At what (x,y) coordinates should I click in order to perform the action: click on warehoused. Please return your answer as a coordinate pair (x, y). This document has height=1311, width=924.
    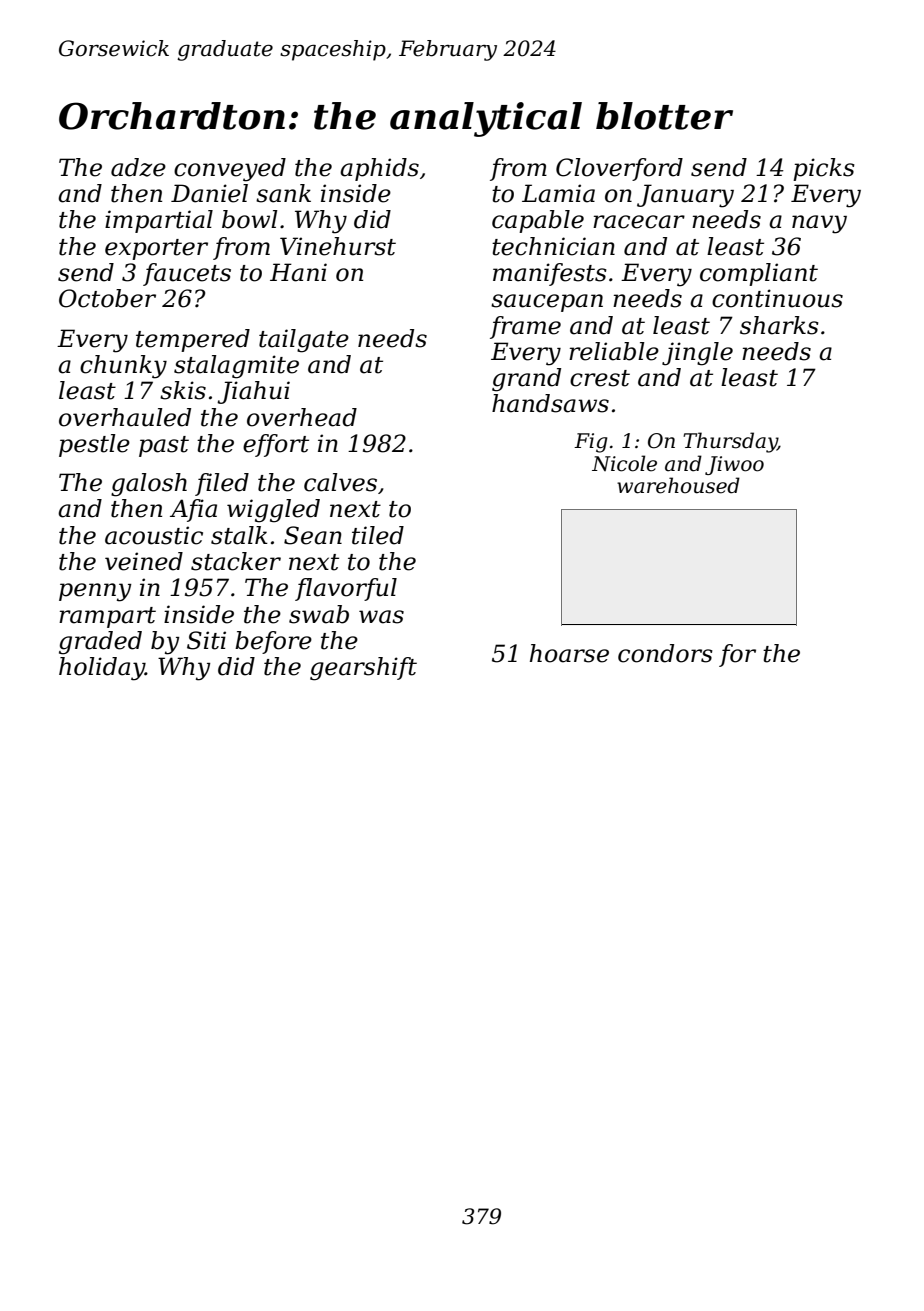
    Looking at the image, I should click on (678, 485).
